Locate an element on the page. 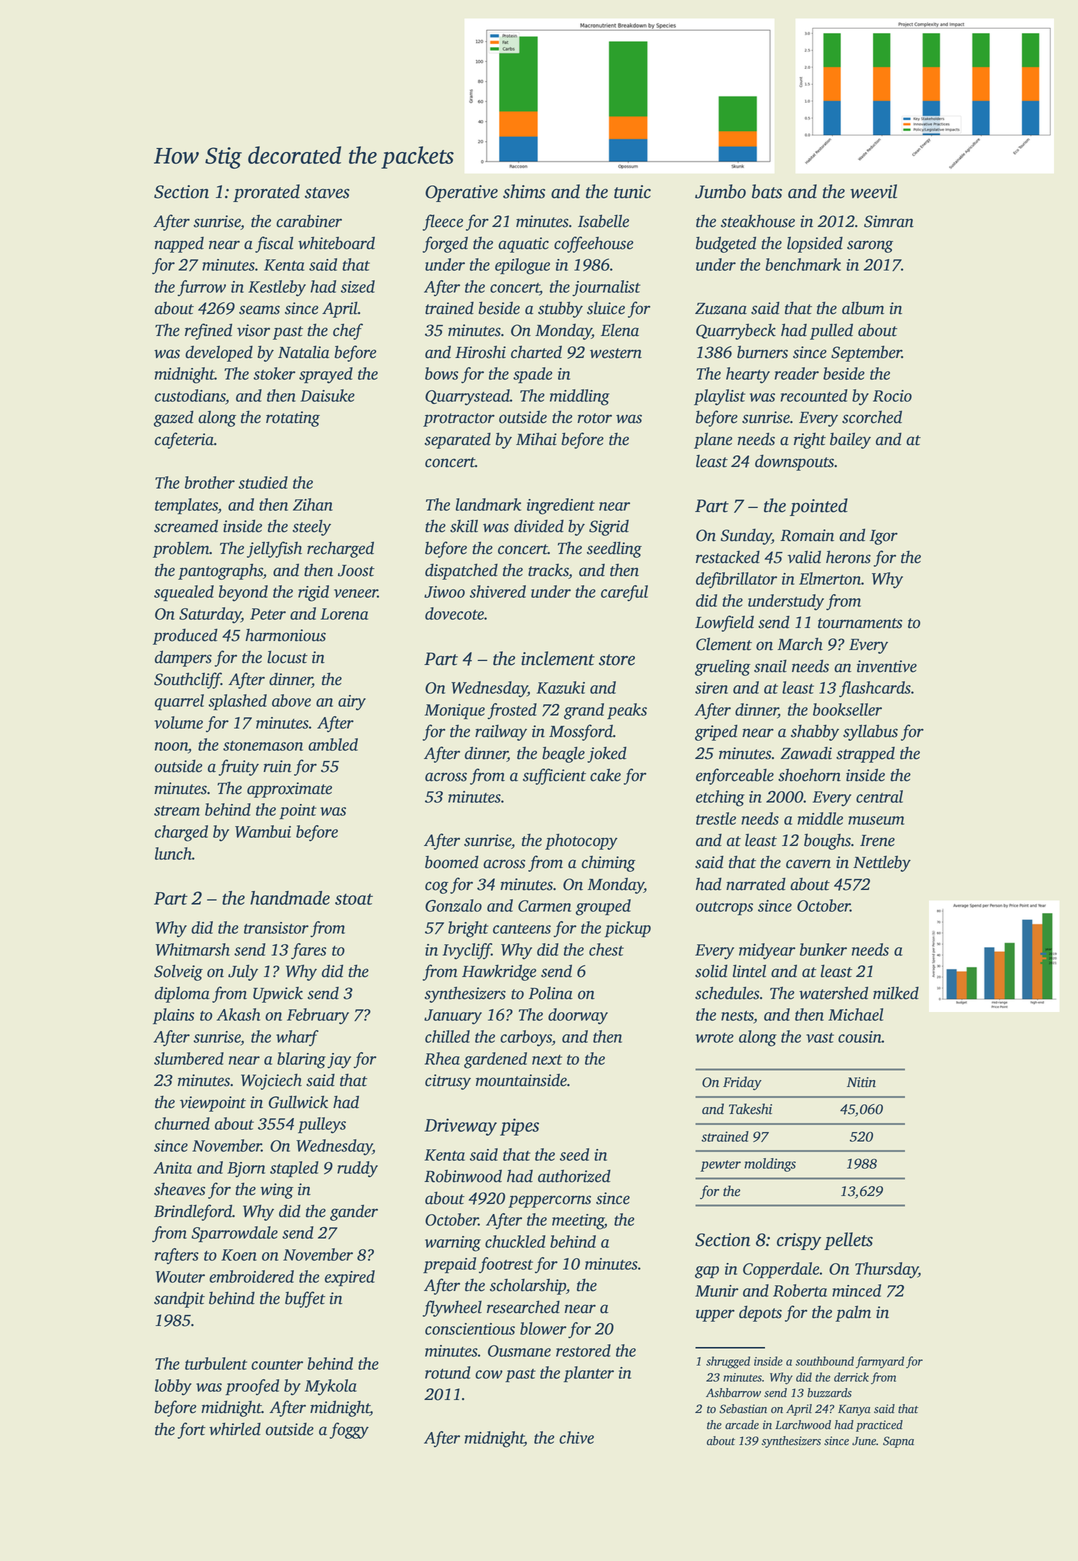 This document has width=1078, height=1561. Whitmarsh is located at coordinates (193, 949).
